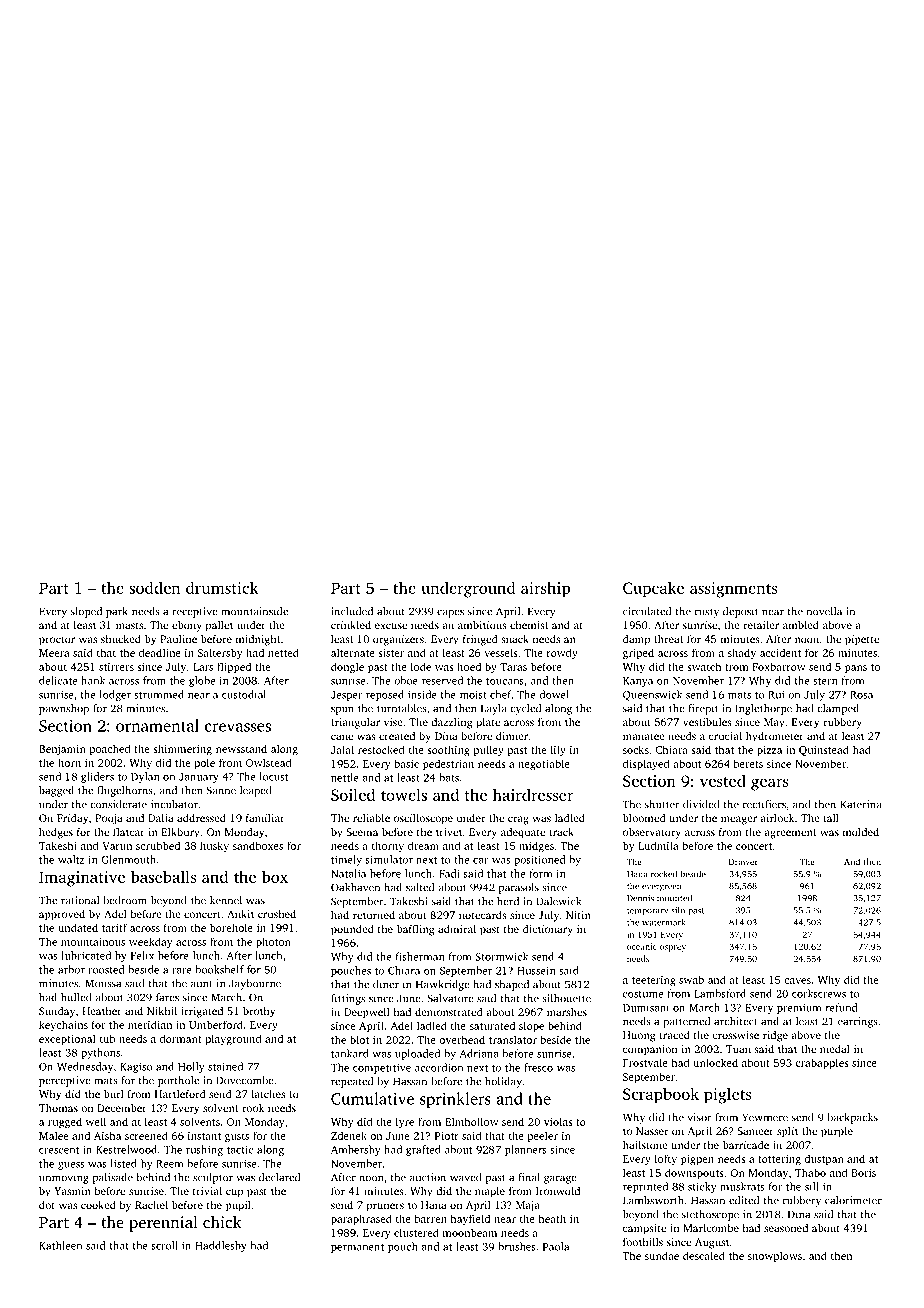  I want to click on rational, so click(80, 900).
